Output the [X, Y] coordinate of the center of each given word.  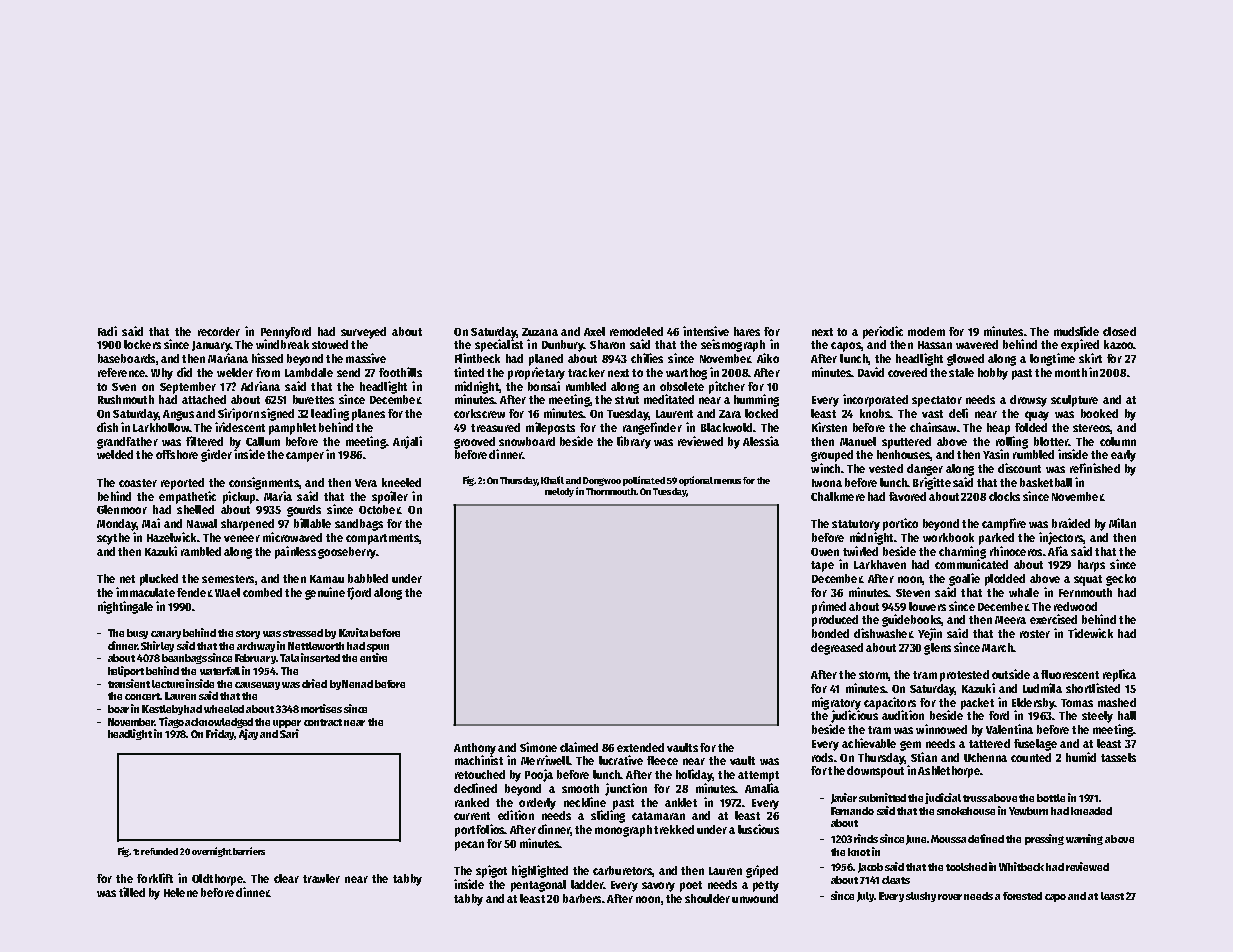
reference [121, 372]
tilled [132, 892]
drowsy [1028, 401]
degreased [837, 649]
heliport [127, 671]
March [997, 647]
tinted [469, 372]
